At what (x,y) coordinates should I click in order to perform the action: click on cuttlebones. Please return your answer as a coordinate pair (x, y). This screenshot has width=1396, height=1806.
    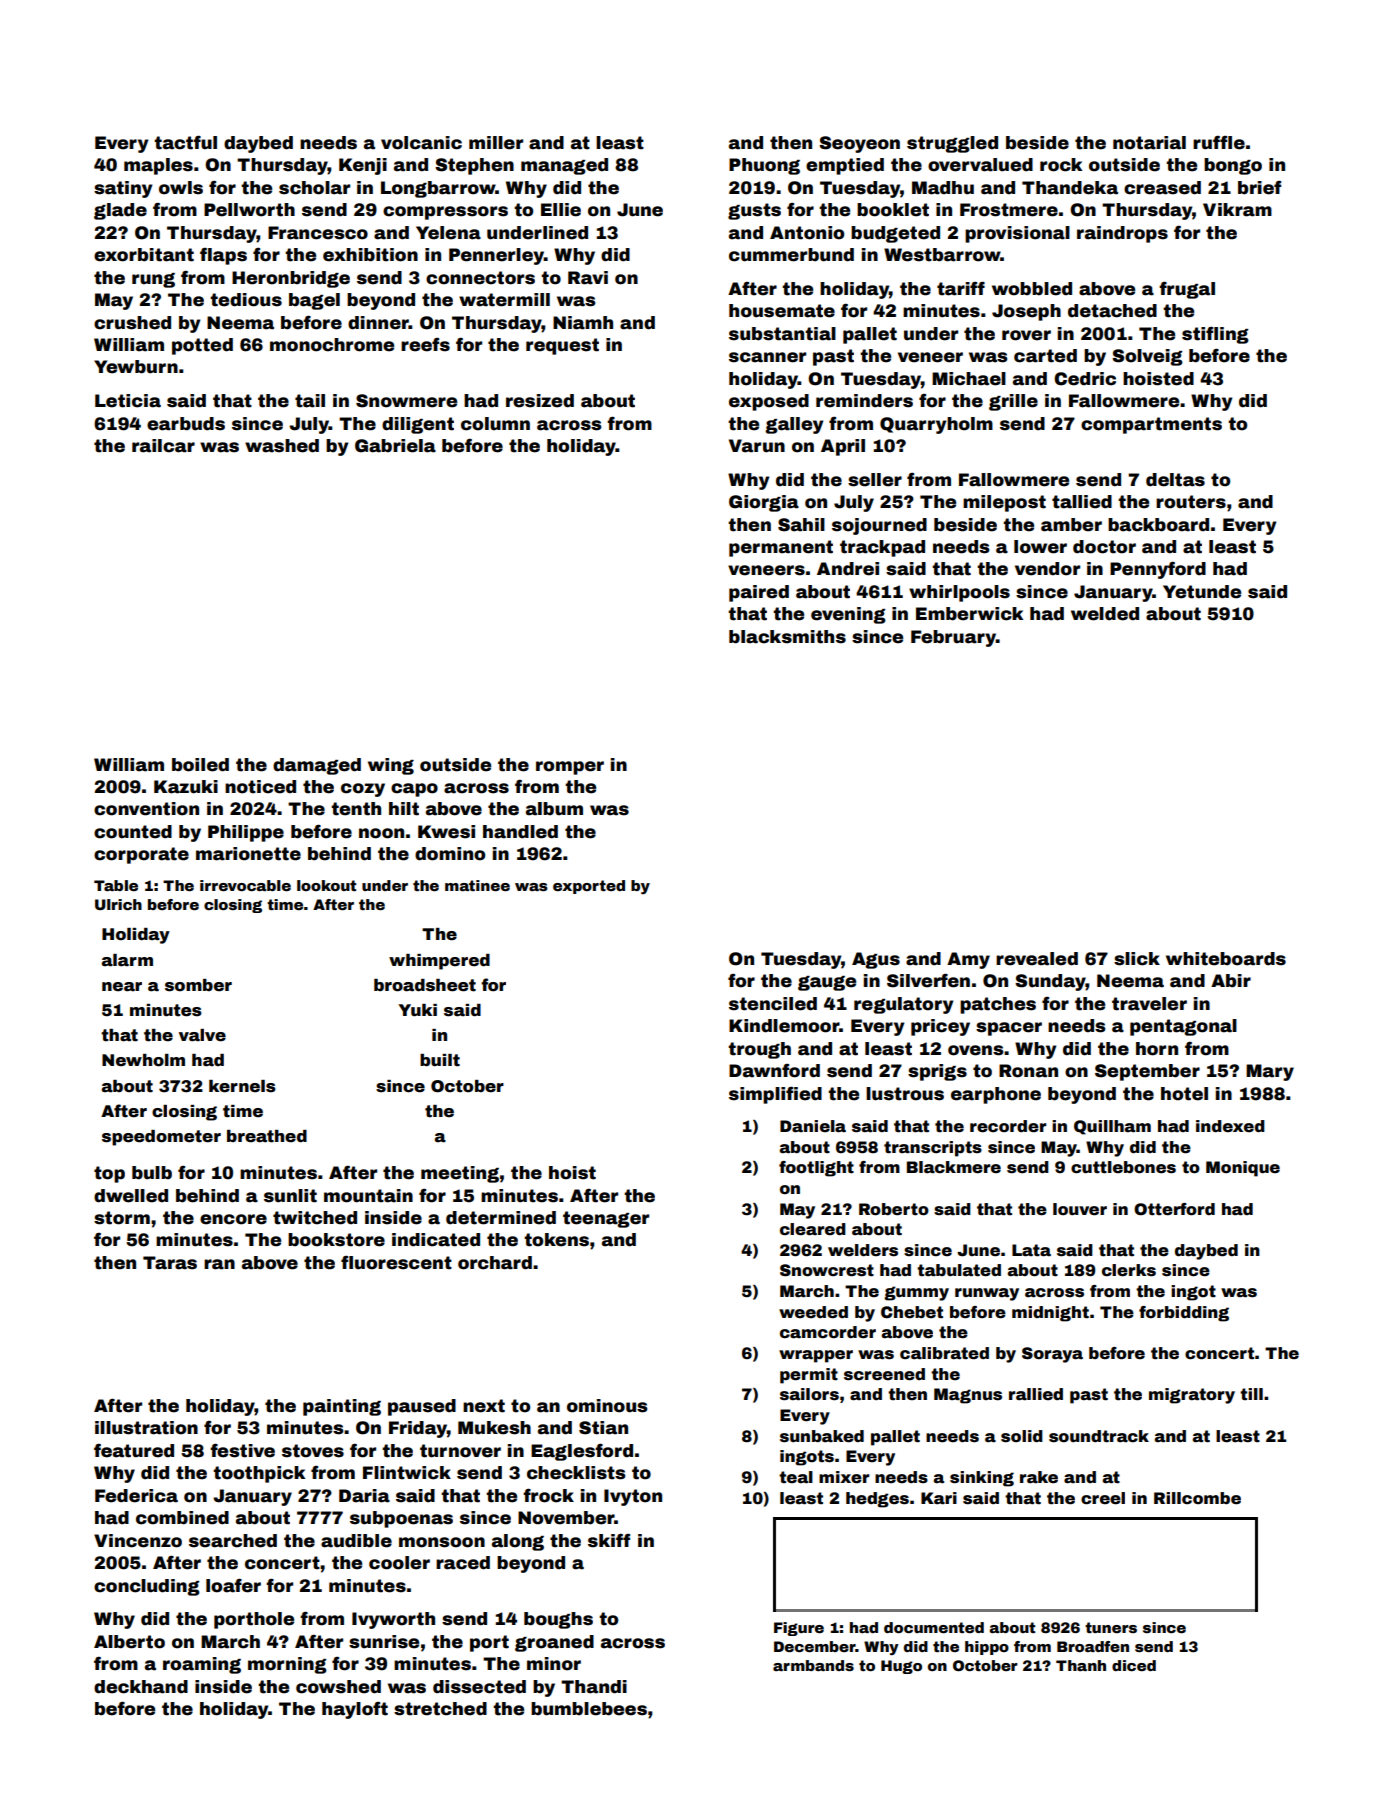
    Looking at the image, I should click on (1123, 1167).
